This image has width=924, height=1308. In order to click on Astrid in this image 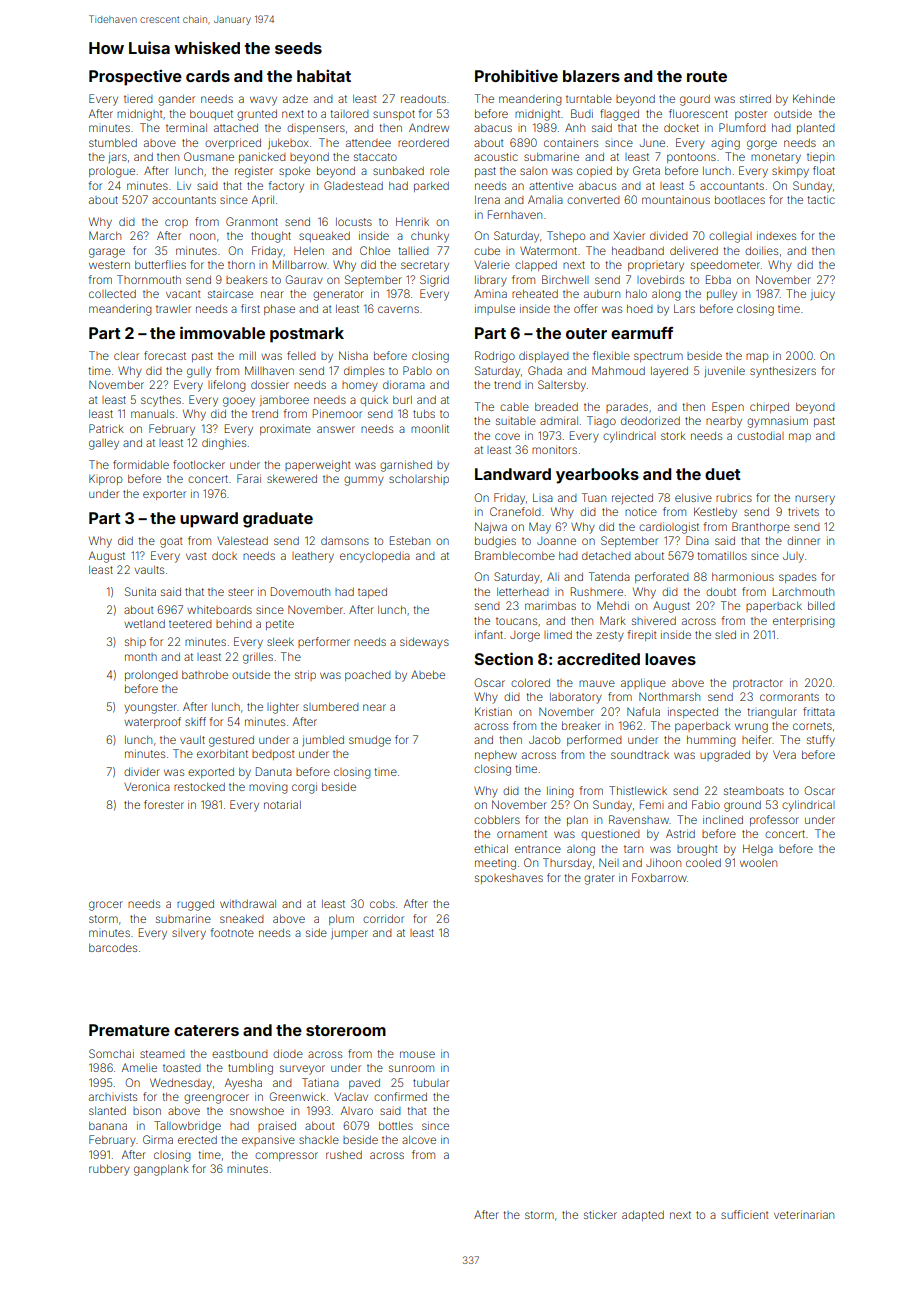, I will do `click(680, 833)`.
